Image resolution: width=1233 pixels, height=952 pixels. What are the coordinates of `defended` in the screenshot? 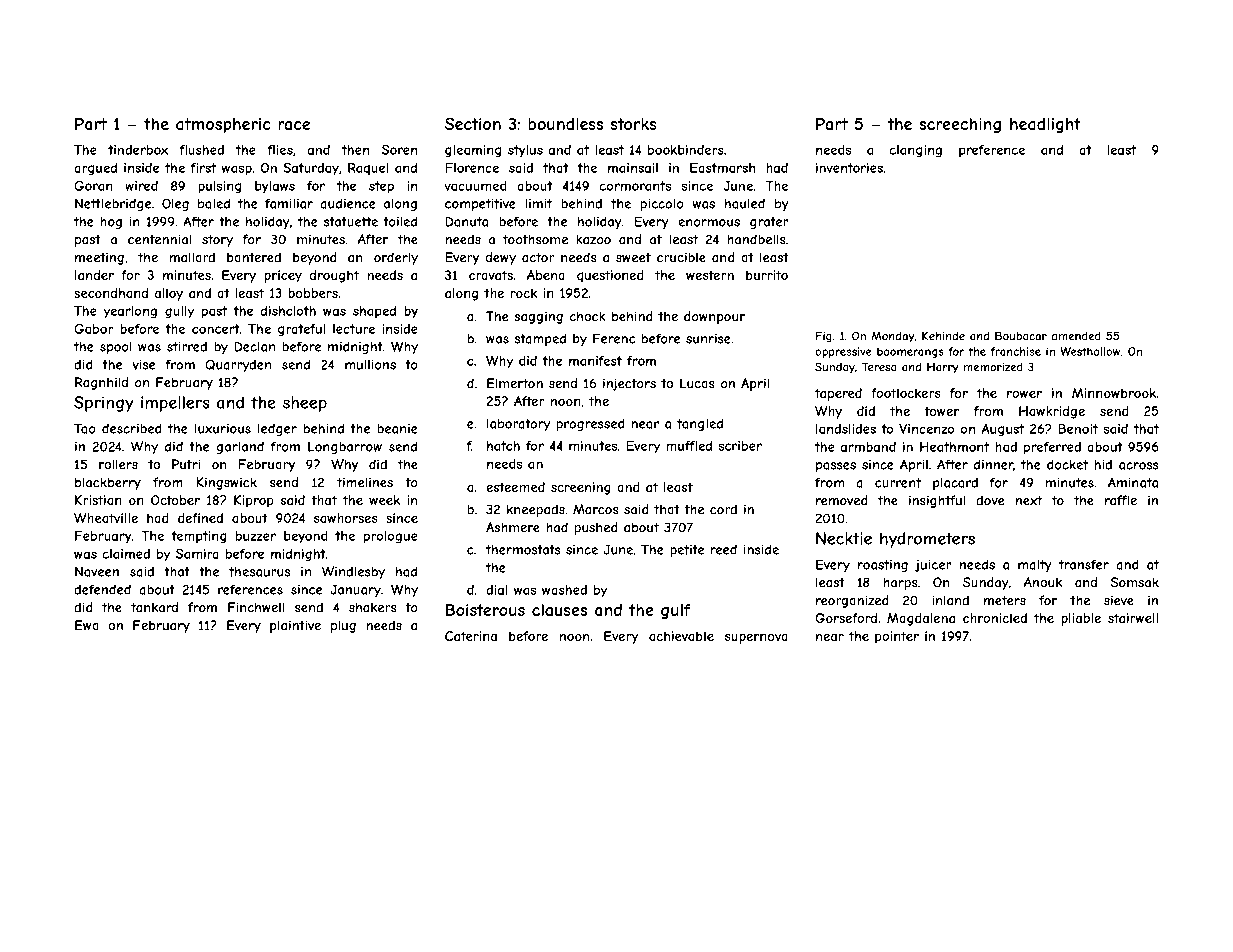 It's located at (102, 589).
